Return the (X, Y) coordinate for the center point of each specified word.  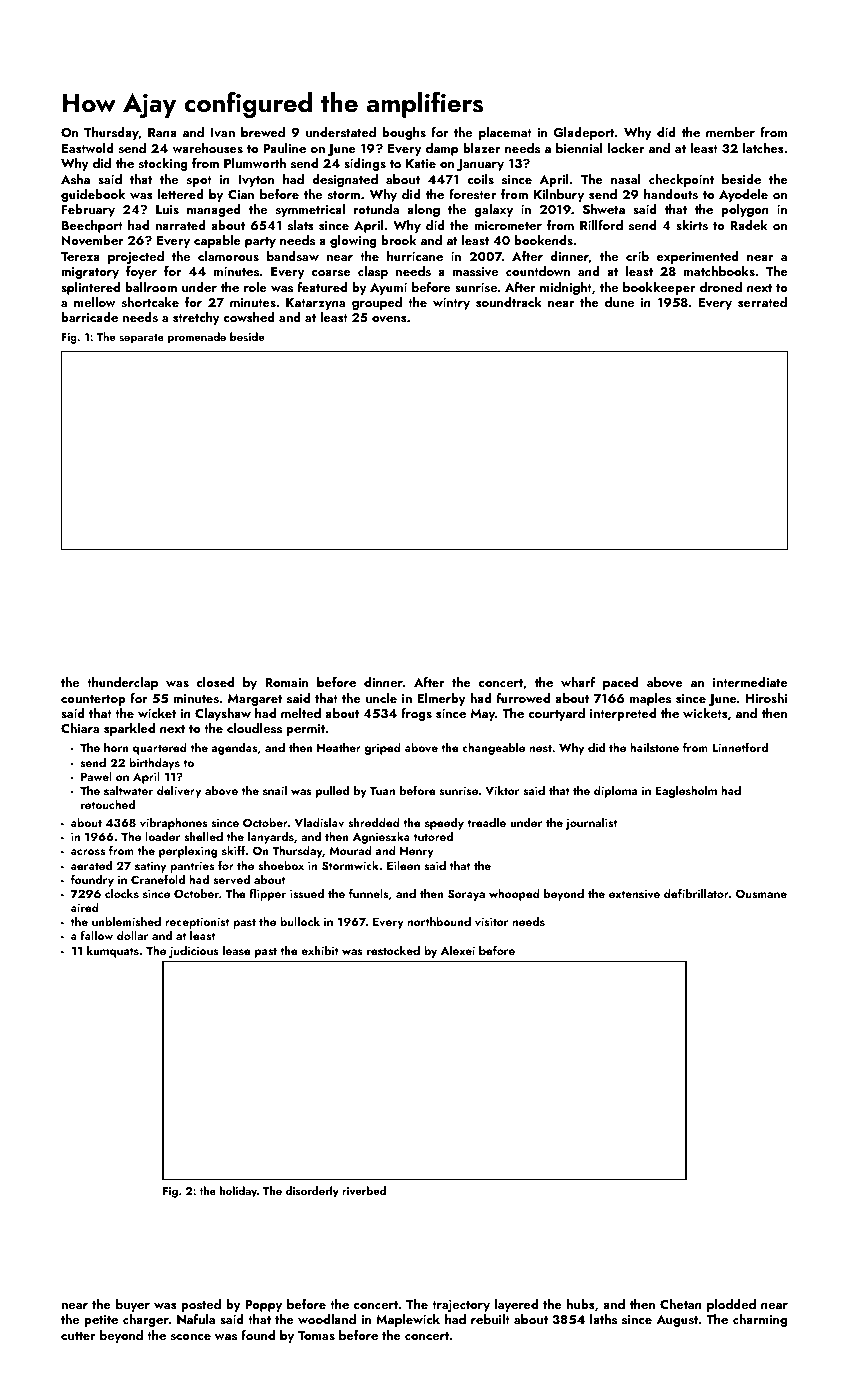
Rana (162, 132)
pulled (332, 792)
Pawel (96, 776)
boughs (404, 133)
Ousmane (761, 894)
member (730, 132)
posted (201, 1305)
